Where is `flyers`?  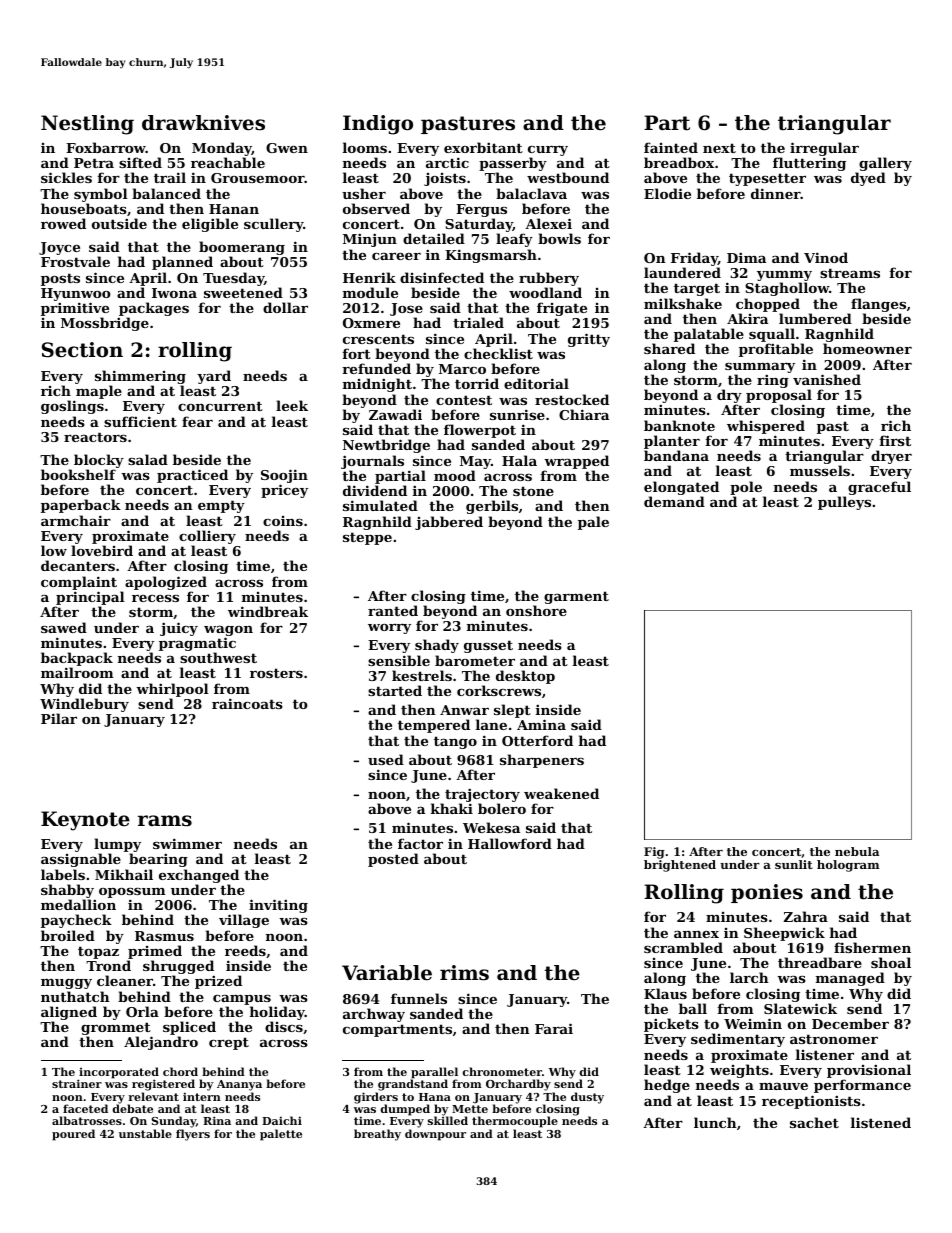
flyers is located at coordinates (193, 1135).
